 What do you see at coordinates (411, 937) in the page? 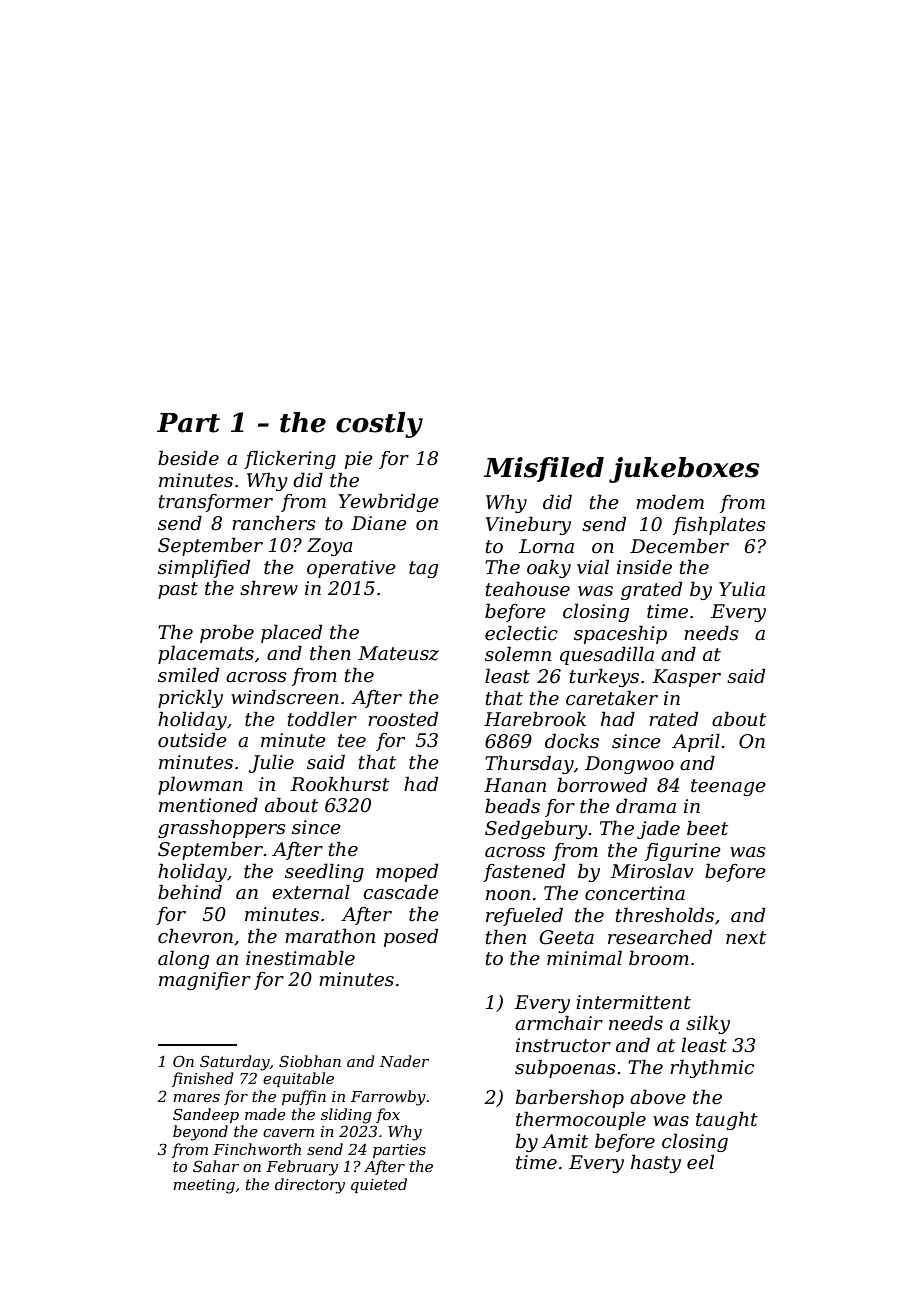
I see `posed` at bounding box center [411, 937].
